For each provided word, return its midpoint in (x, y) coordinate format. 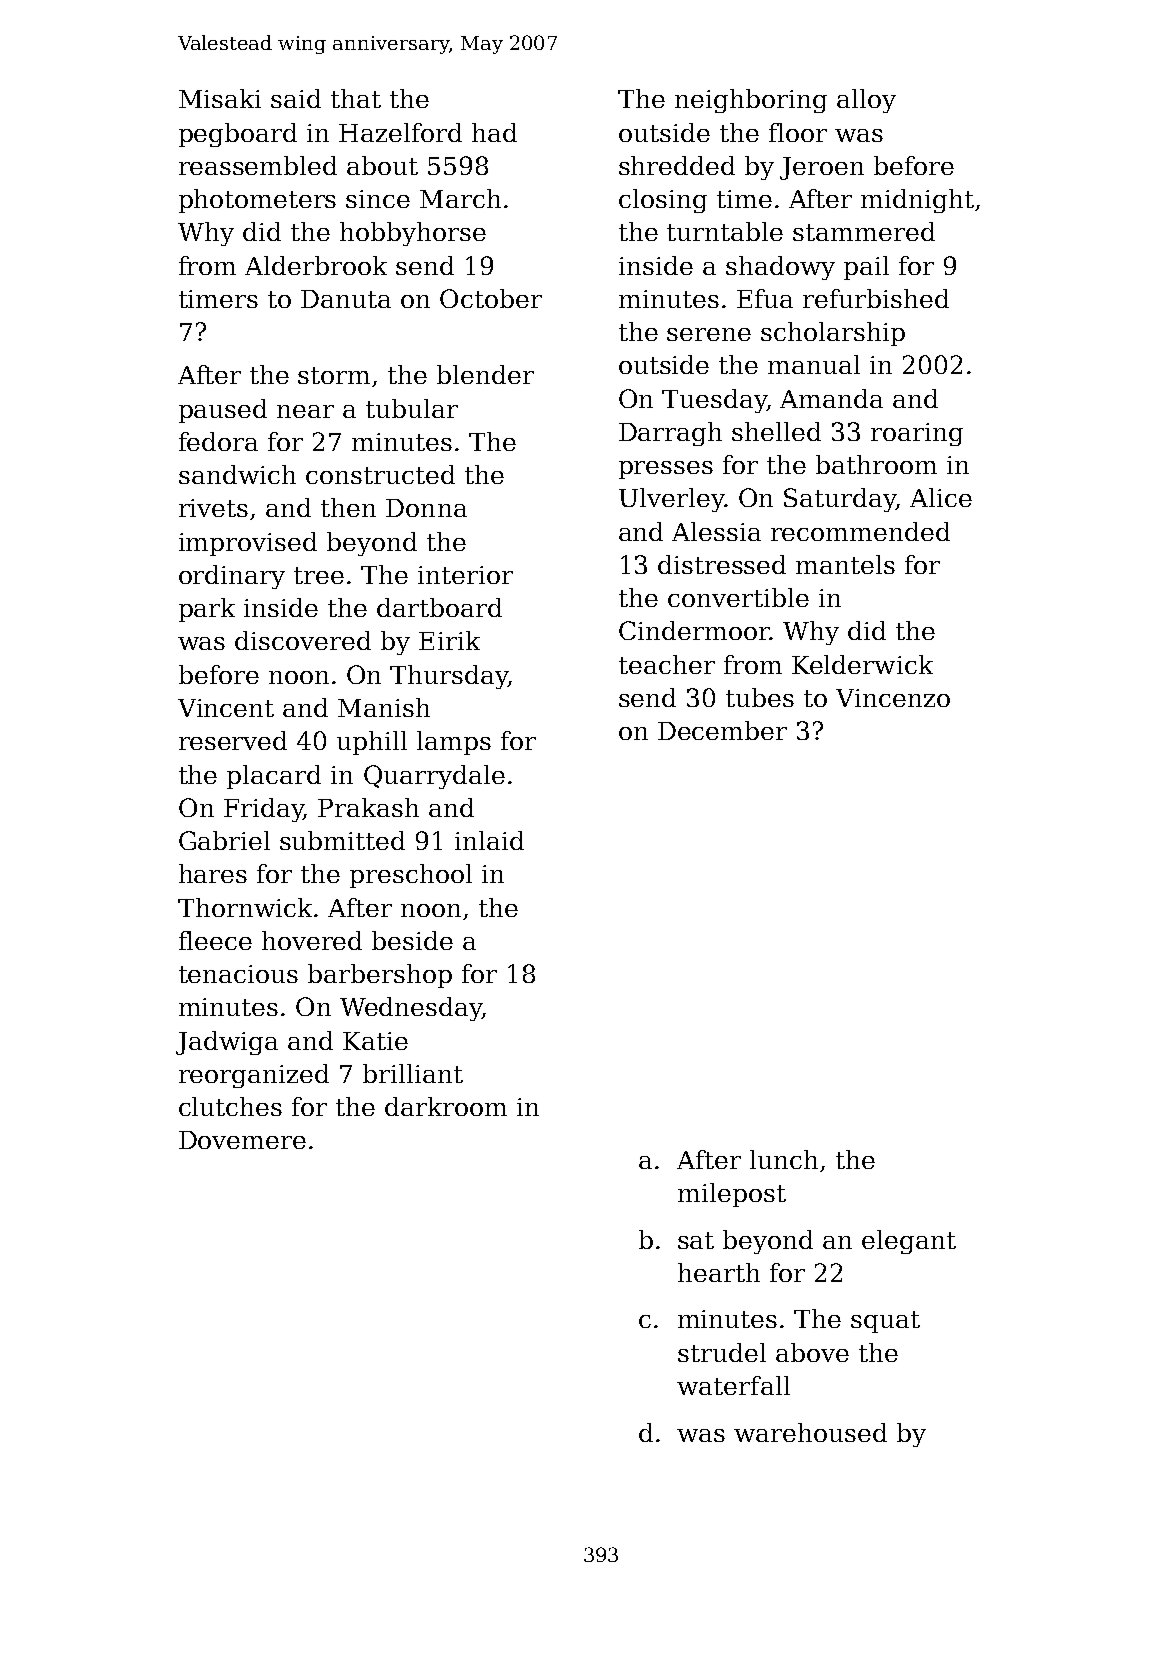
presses (666, 470)
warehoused (810, 1432)
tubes (760, 697)
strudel (722, 1352)
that (356, 98)
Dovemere (242, 1140)
